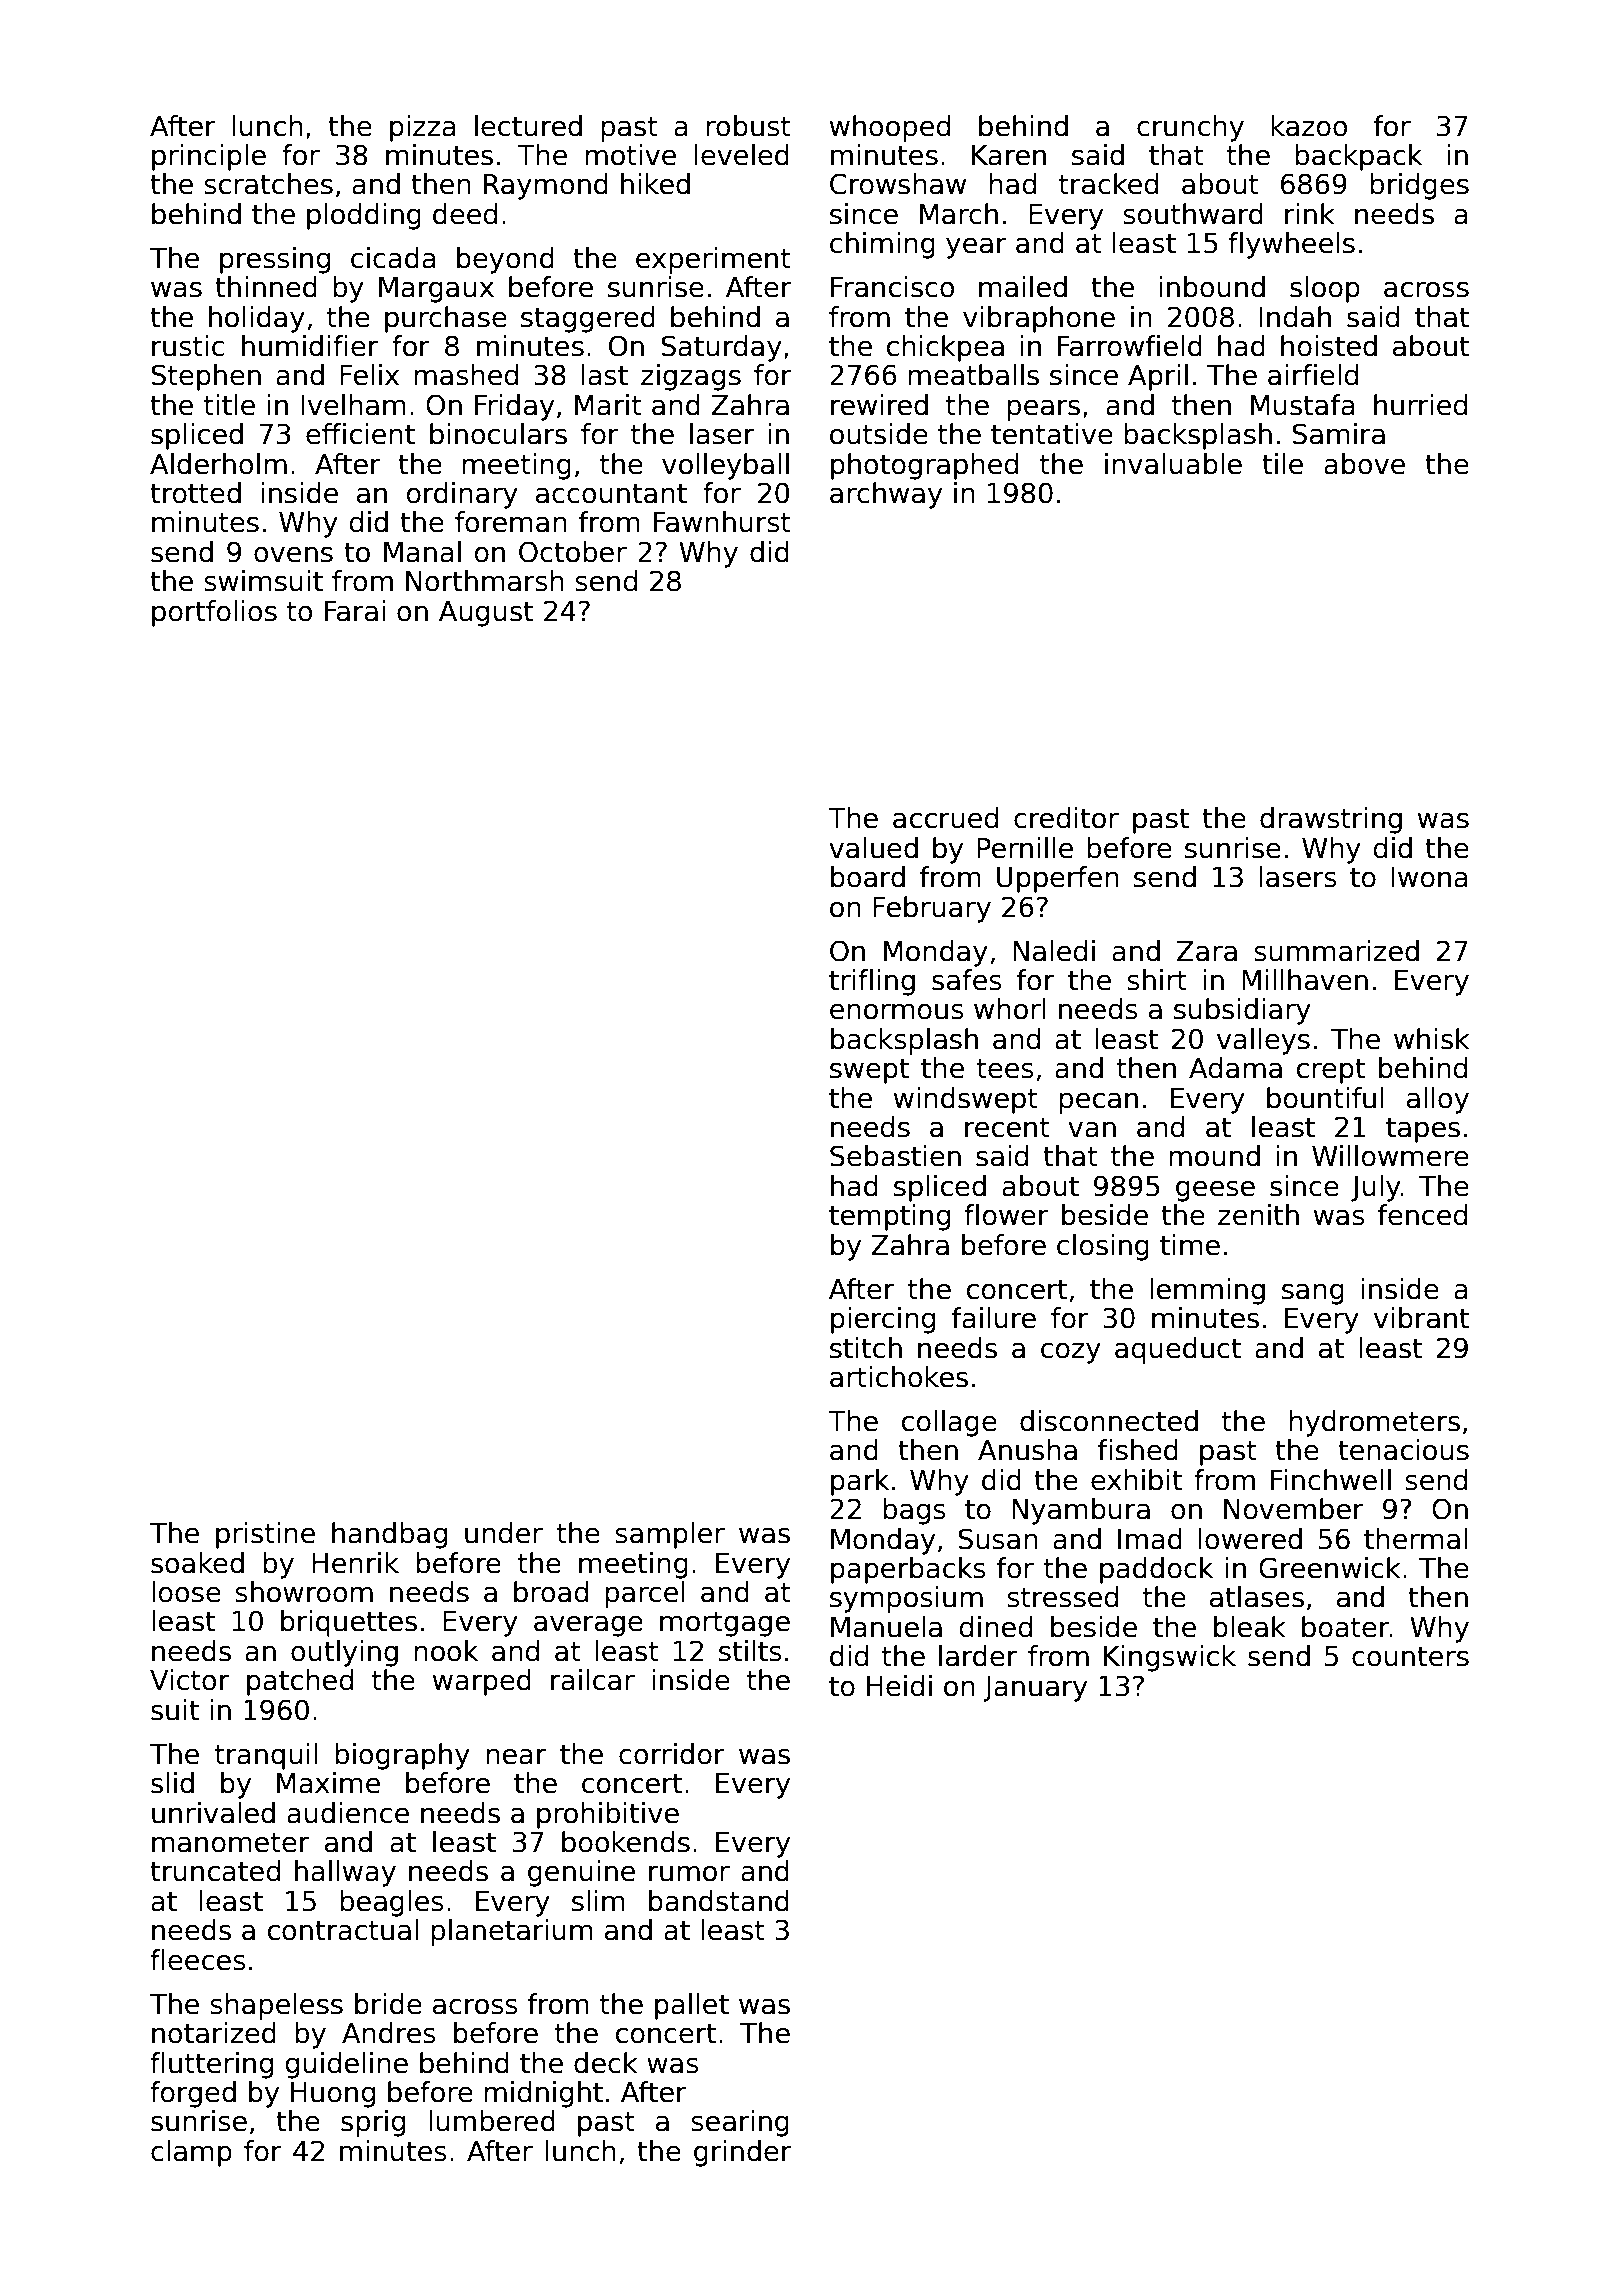  What do you see at coordinates (889, 1217) in the document?
I see `tempting` at bounding box center [889, 1217].
